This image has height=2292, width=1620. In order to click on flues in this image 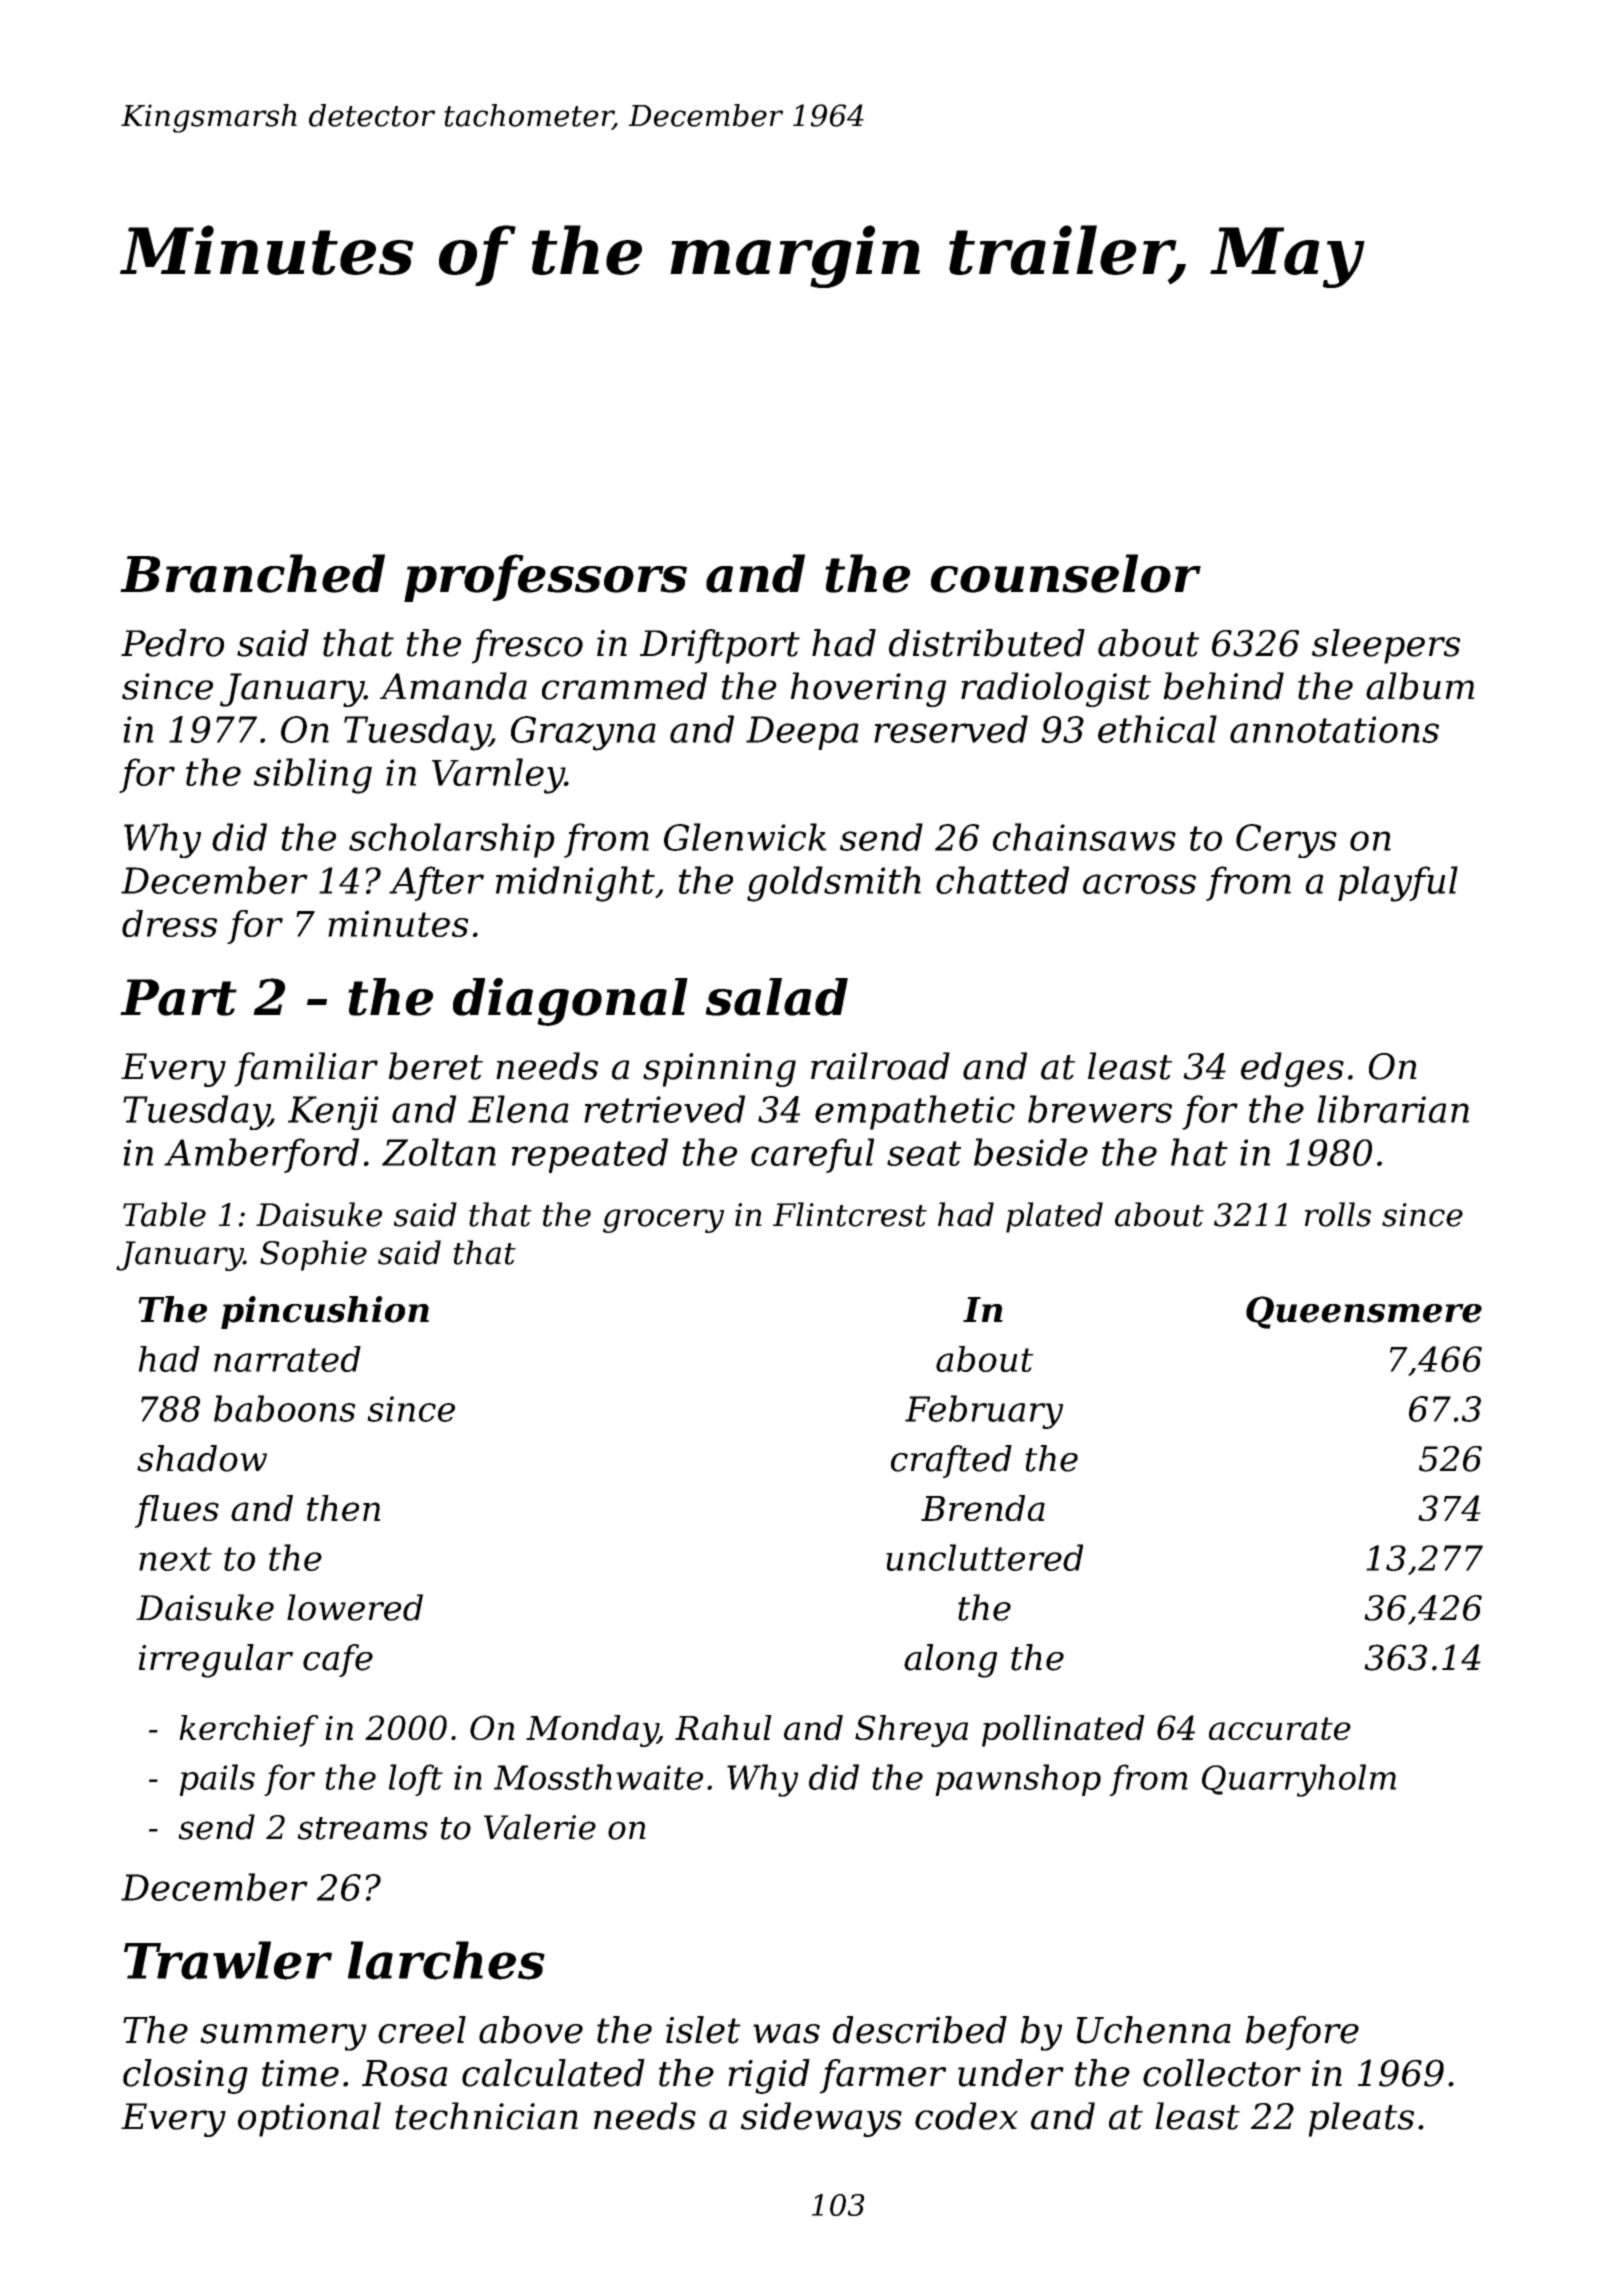, I will do `click(177, 1511)`.
